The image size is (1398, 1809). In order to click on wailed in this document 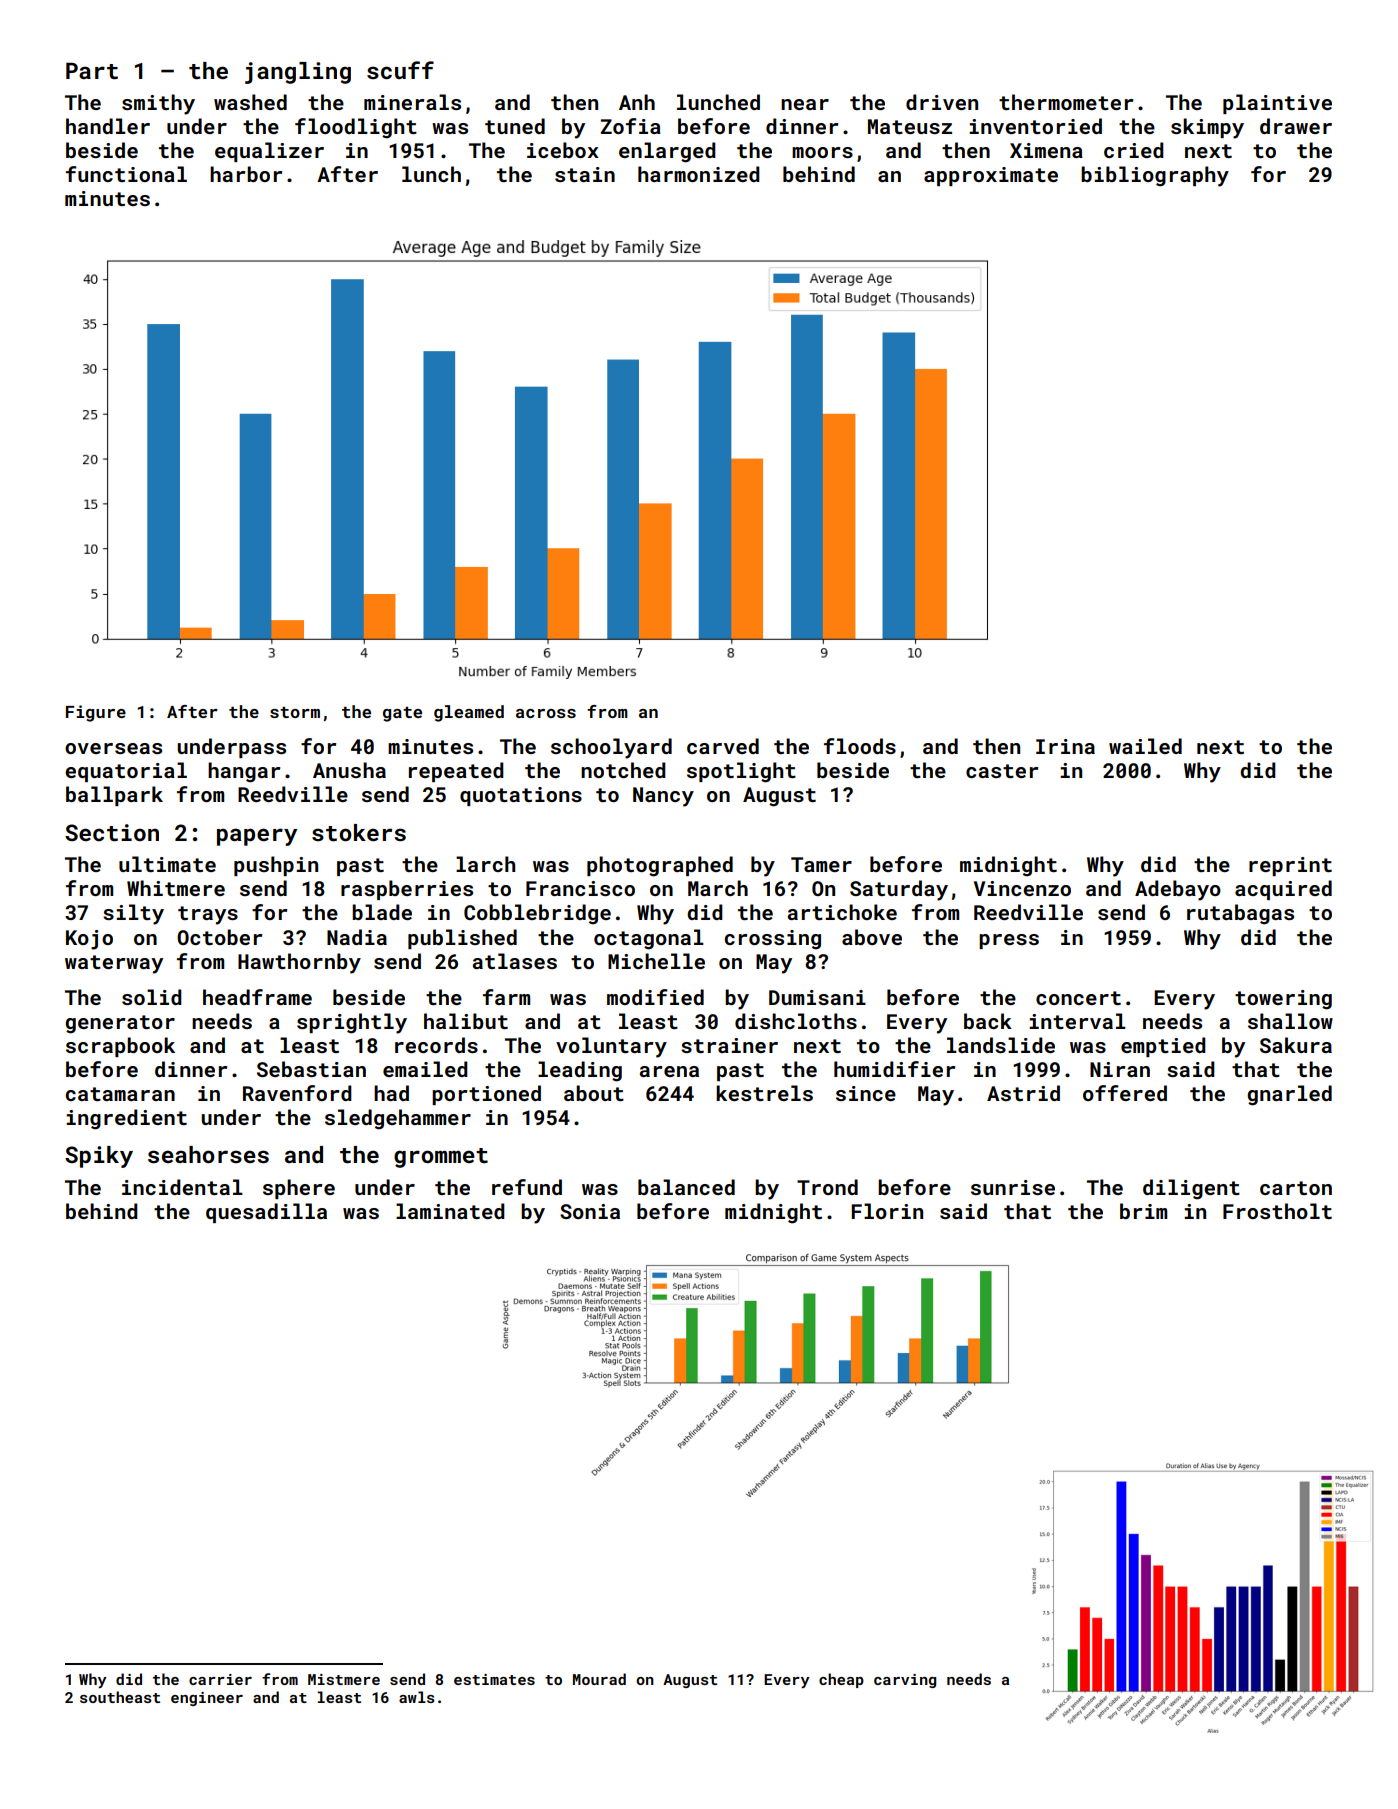, I will do `click(1145, 746)`.
